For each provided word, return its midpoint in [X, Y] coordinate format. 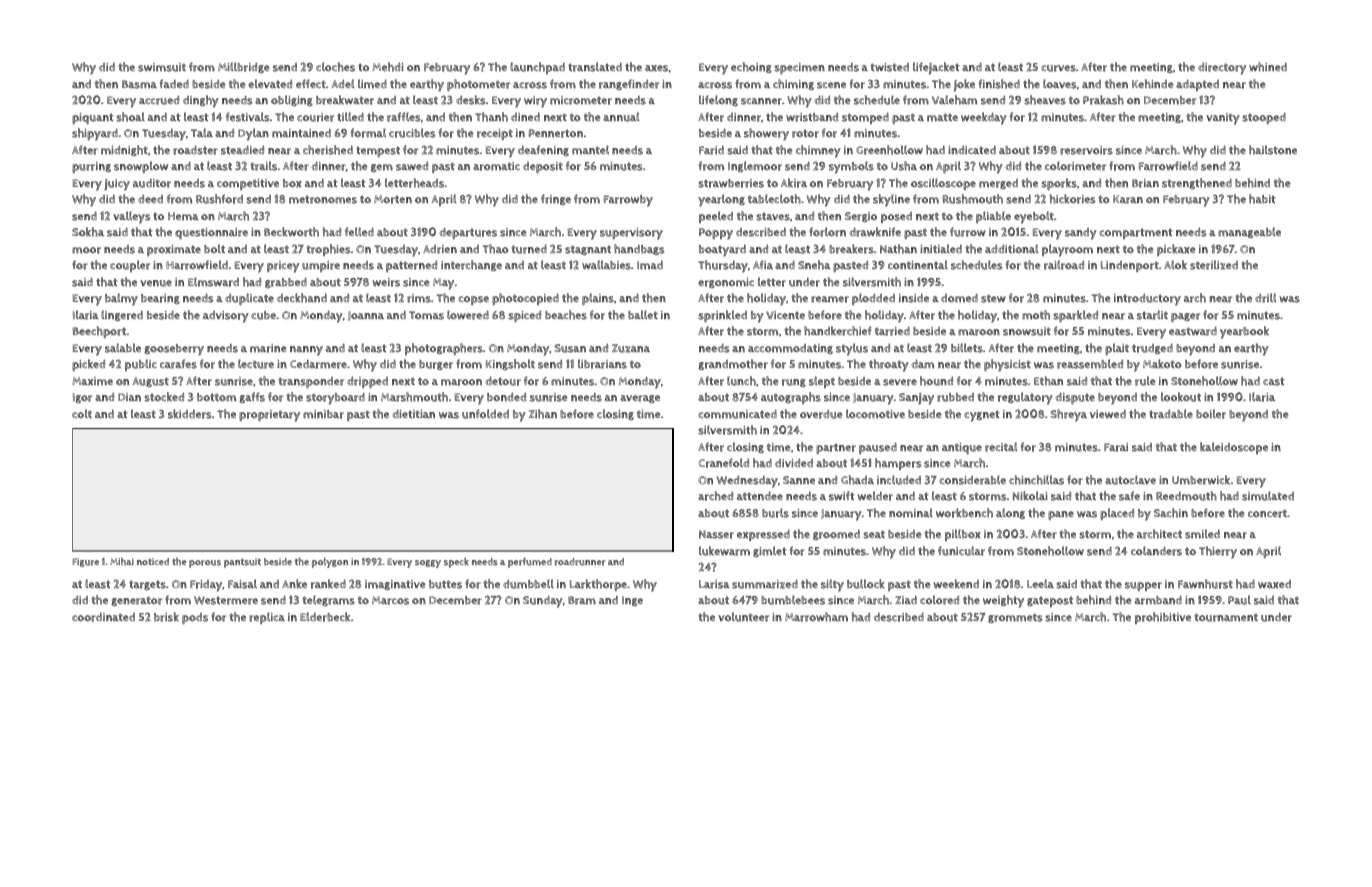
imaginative [395, 585]
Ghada [857, 480]
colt [82, 414]
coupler [130, 266]
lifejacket [936, 68]
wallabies [606, 265]
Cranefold [723, 463]
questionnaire [211, 233]
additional [1012, 249]
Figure [85, 562]
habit [1262, 199]
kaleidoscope [1234, 448]
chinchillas [1036, 480]
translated [595, 67]
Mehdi [388, 67]
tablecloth [774, 199]
